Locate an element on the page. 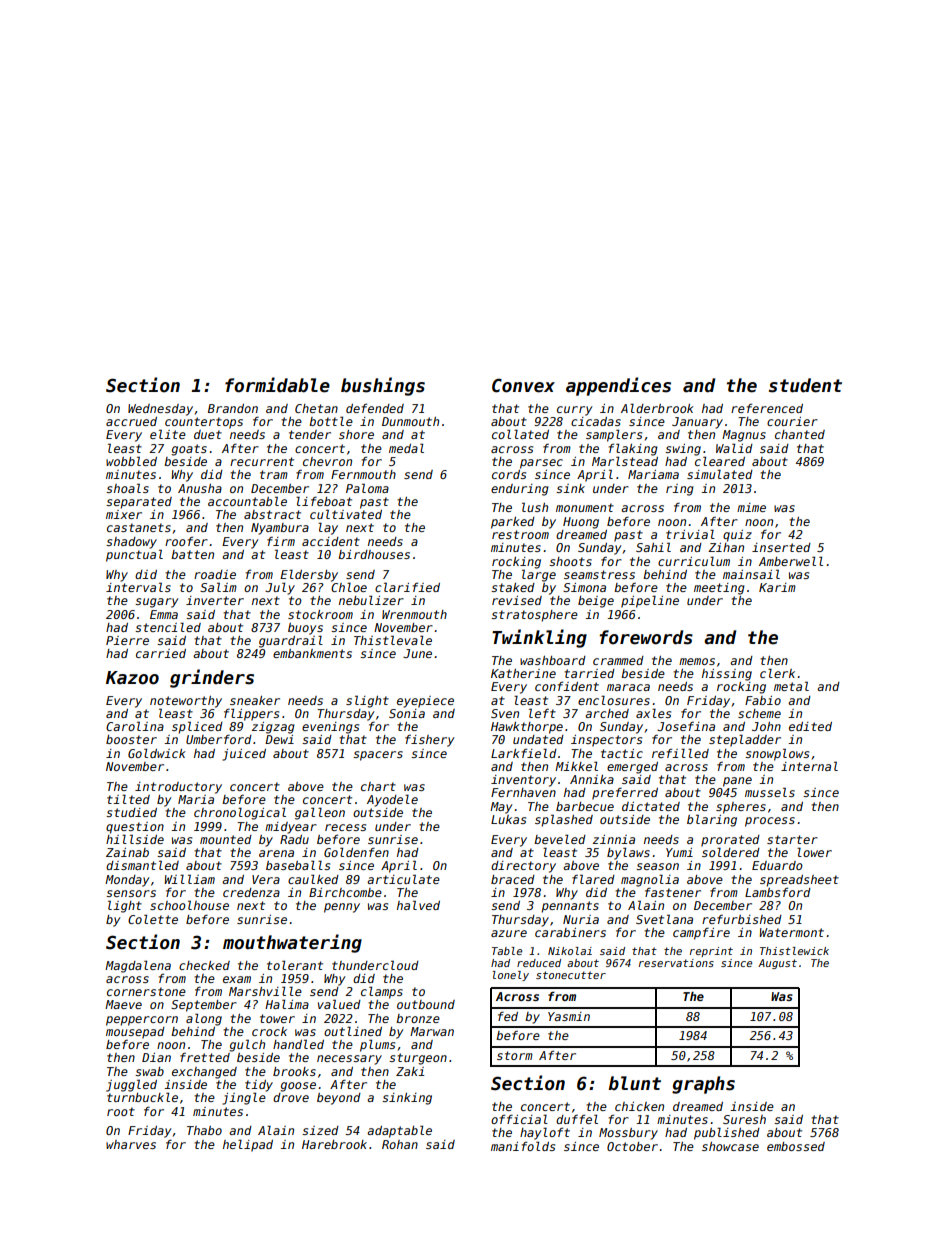 The height and width of the document is (1233, 952). wobbled is located at coordinates (131, 461).
